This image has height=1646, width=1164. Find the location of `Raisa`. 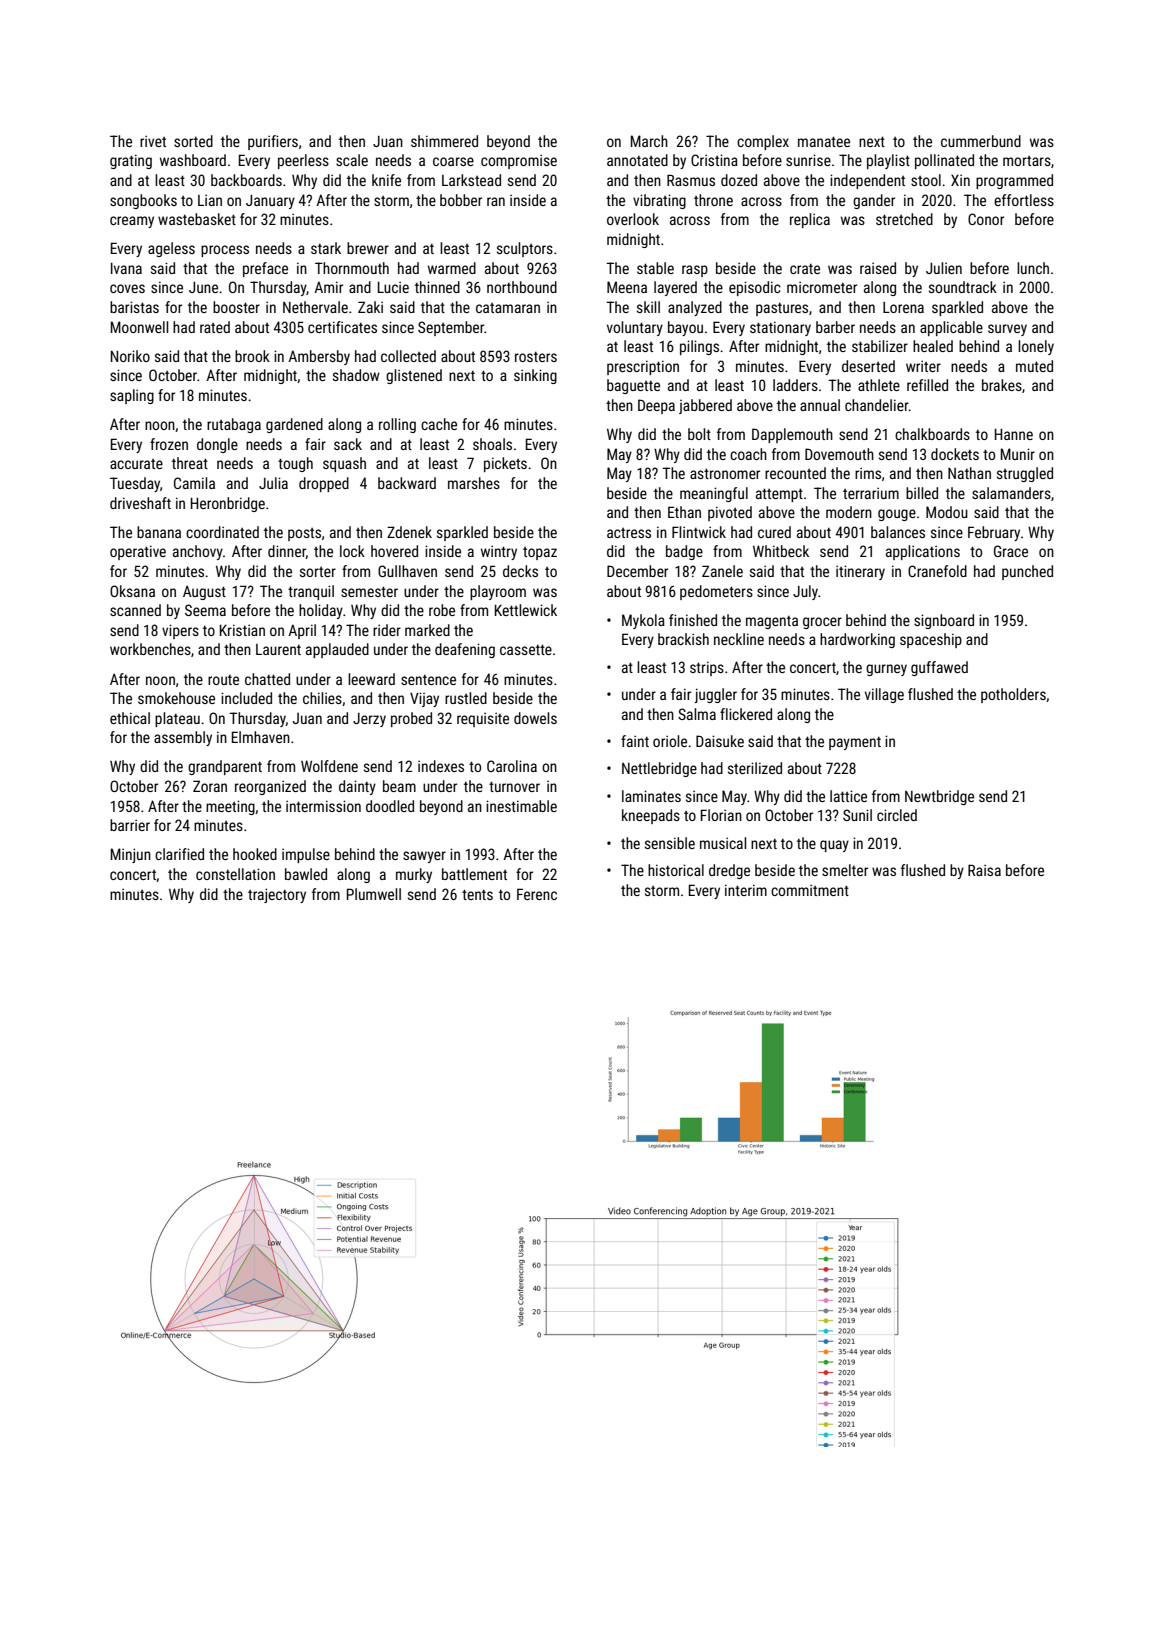

Raisa is located at coordinates (984, 870).
